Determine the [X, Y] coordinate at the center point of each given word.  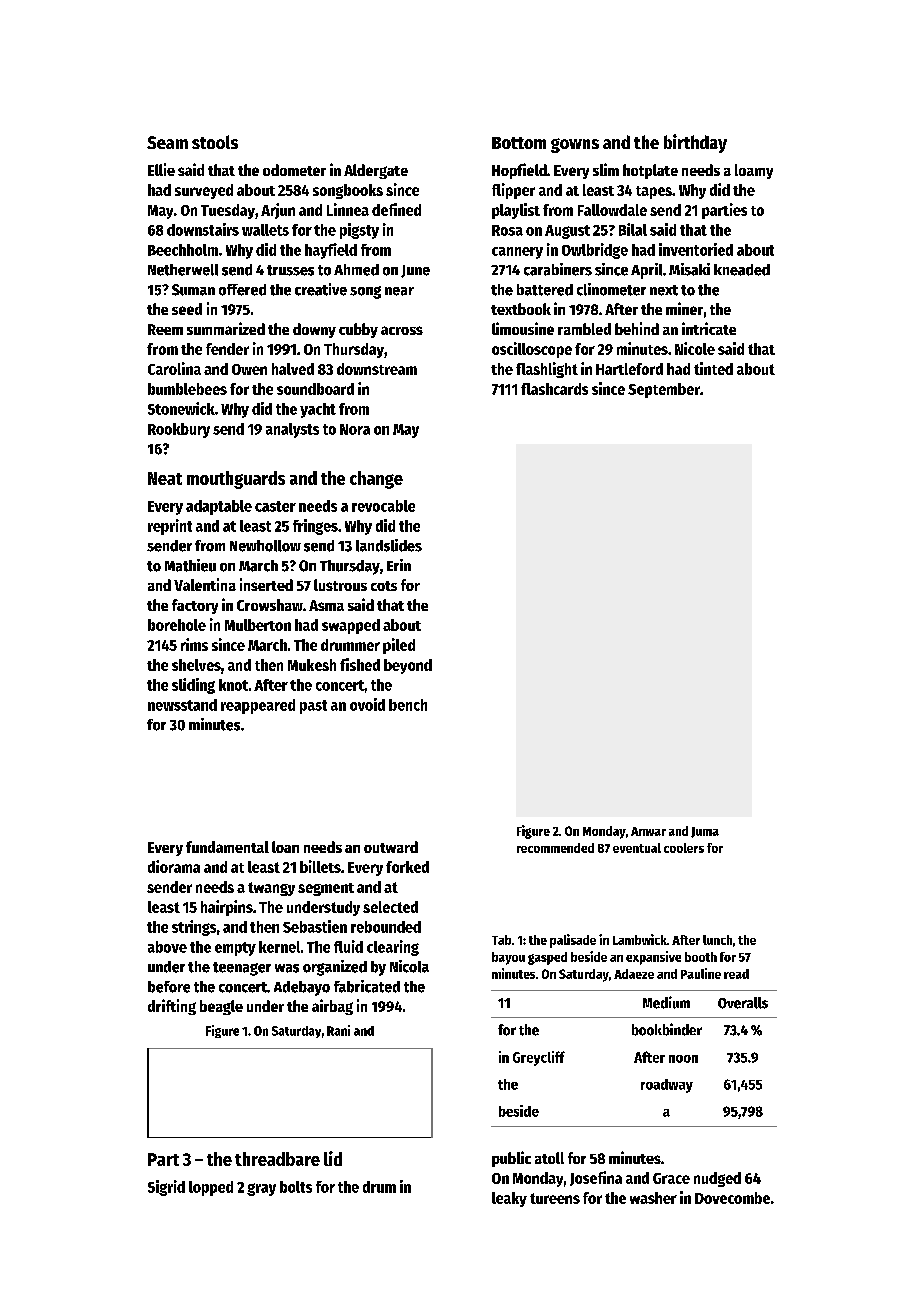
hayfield [331, 251]
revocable [383, 506]
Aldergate [376, 171]
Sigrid [166, 1188]
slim [606, 169]
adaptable [219, 507]
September [664, 390]
